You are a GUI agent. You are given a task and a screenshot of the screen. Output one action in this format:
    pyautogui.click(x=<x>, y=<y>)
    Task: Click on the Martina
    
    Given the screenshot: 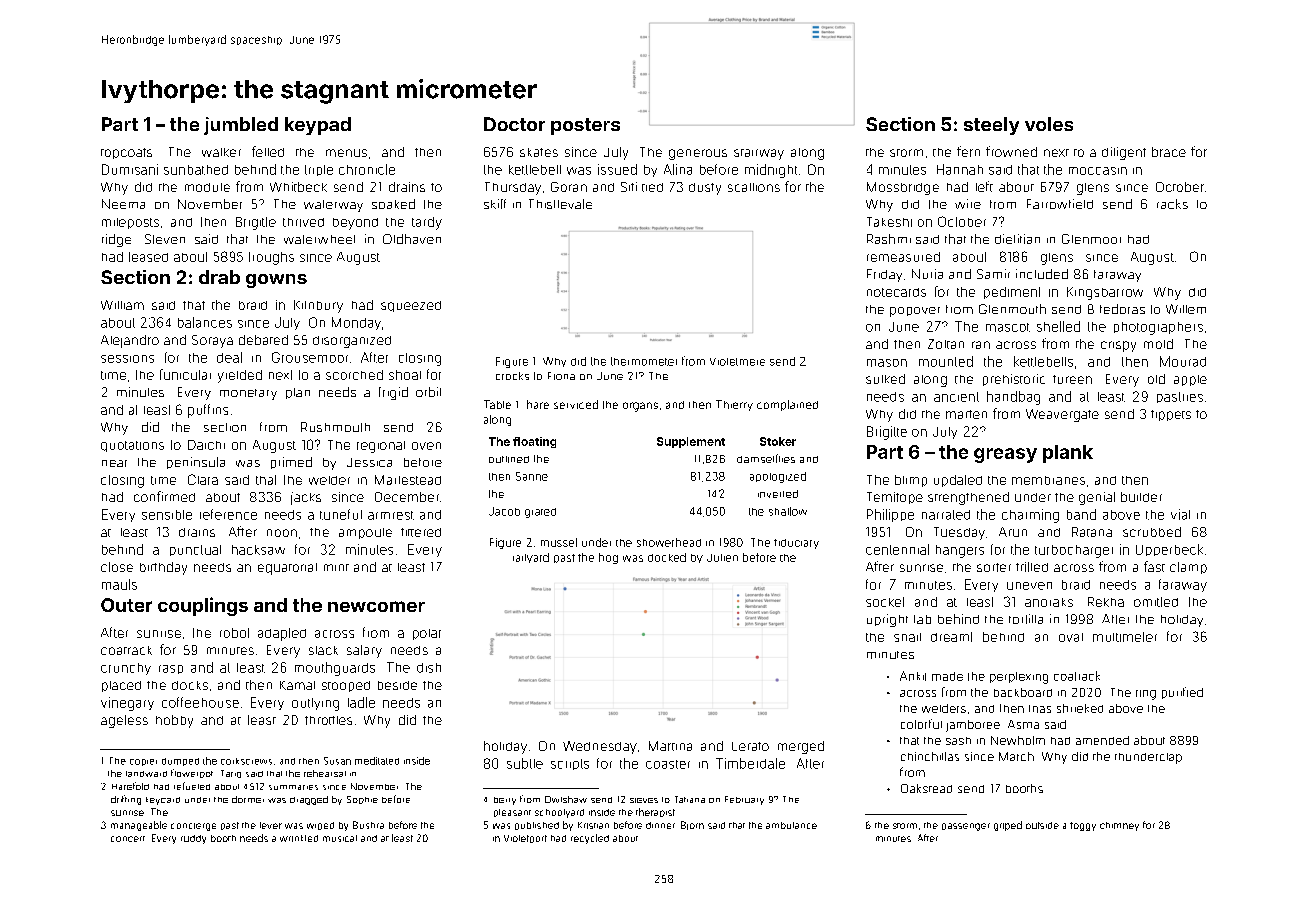 What is the action you would take?
    pyautogui.click(x=670, y=746)
